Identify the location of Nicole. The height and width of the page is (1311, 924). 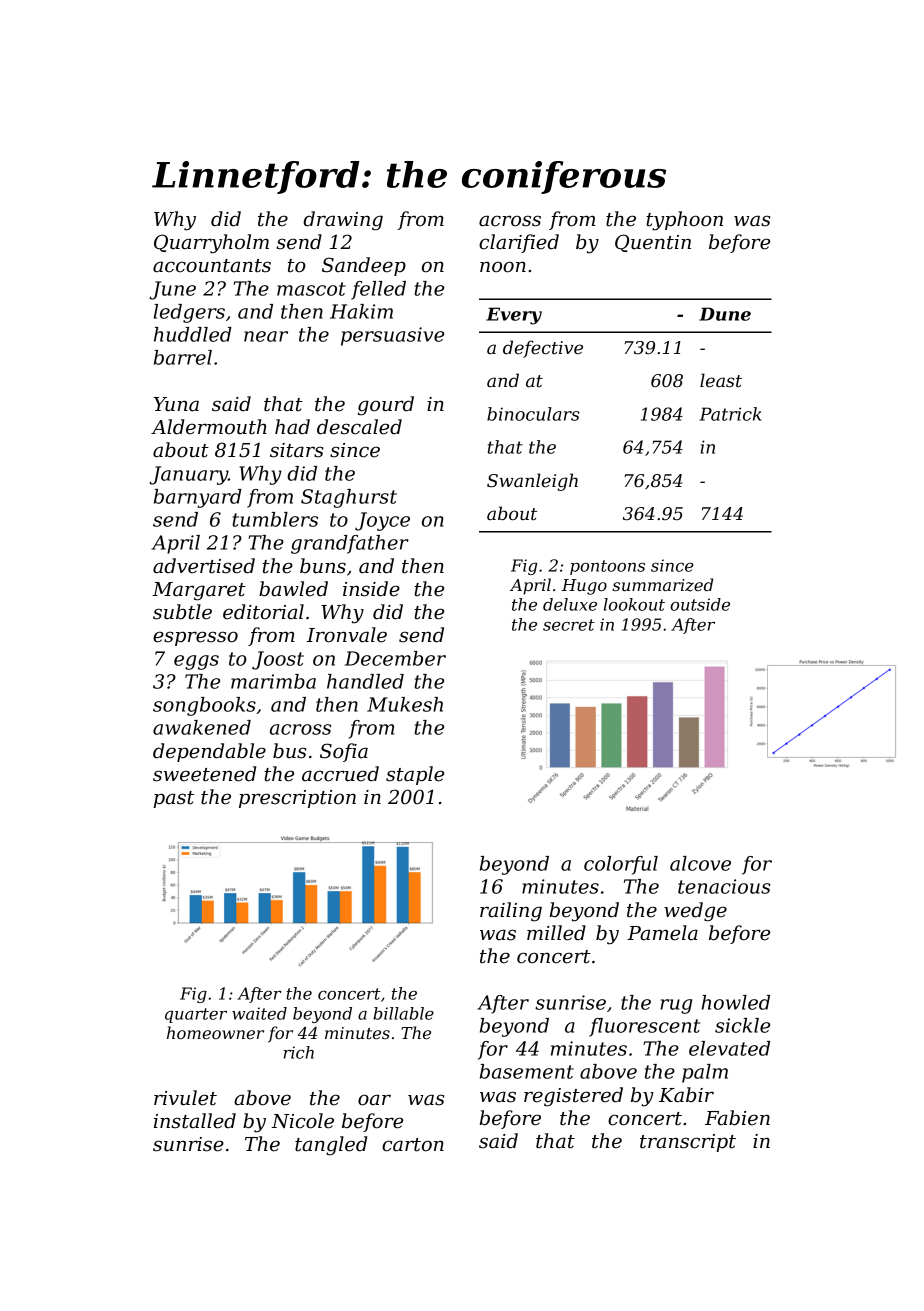
(302, 1121).
